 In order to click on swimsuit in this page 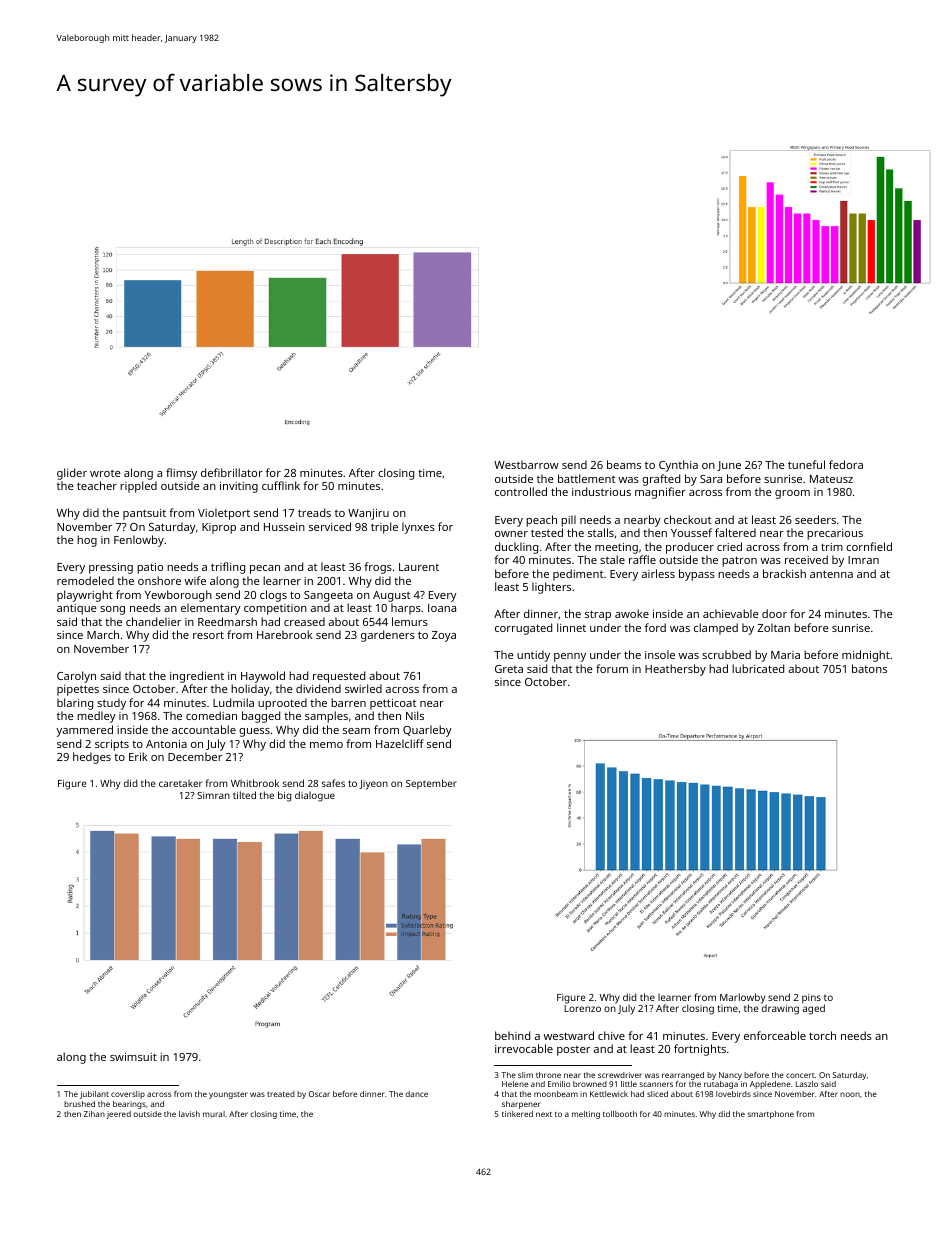, I will do `click(133, 1057)`.
